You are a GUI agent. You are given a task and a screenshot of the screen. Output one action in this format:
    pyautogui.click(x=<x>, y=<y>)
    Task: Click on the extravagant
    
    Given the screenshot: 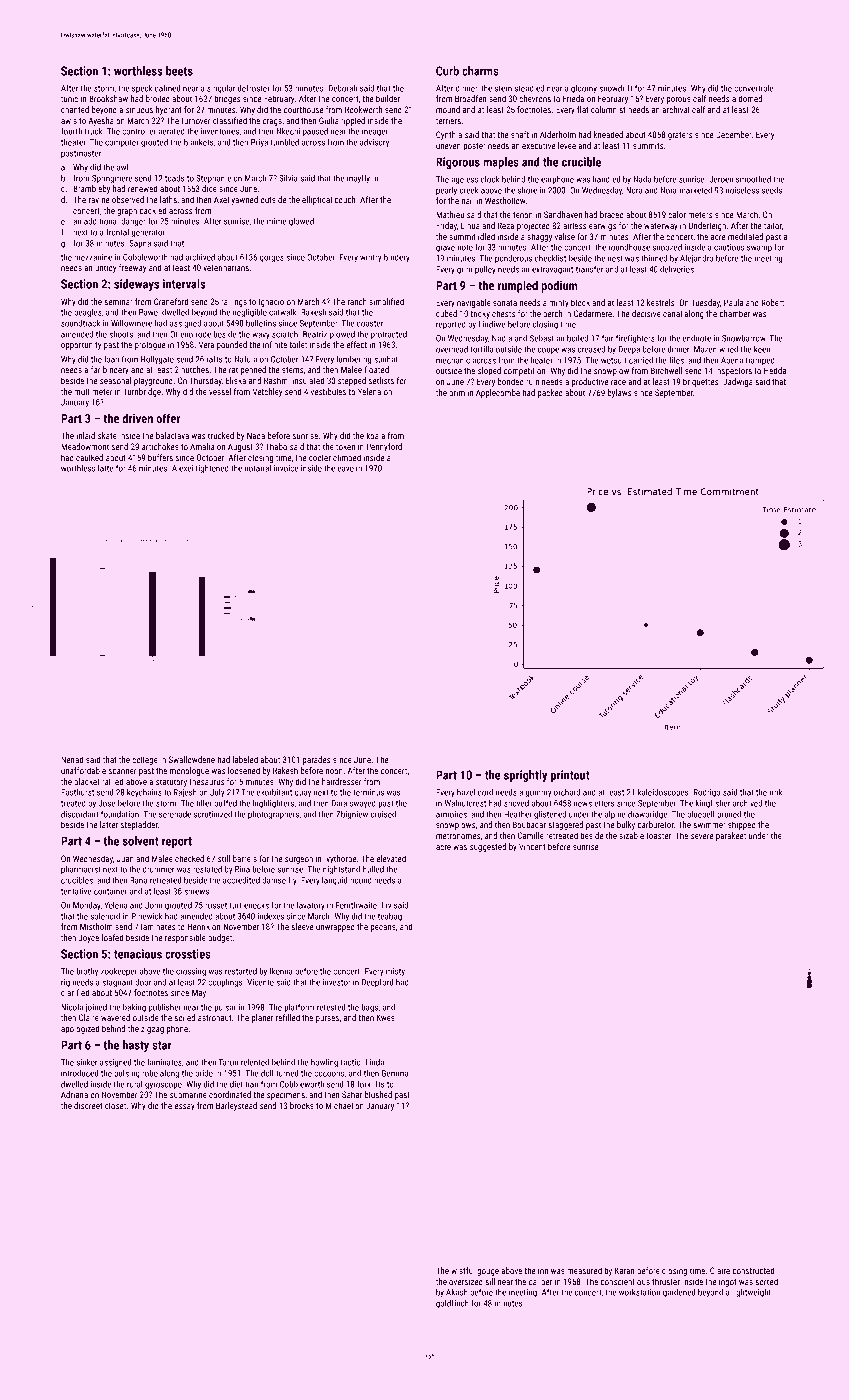 What is the action you would take?
    pyautogui.click(x=552, y=270)
